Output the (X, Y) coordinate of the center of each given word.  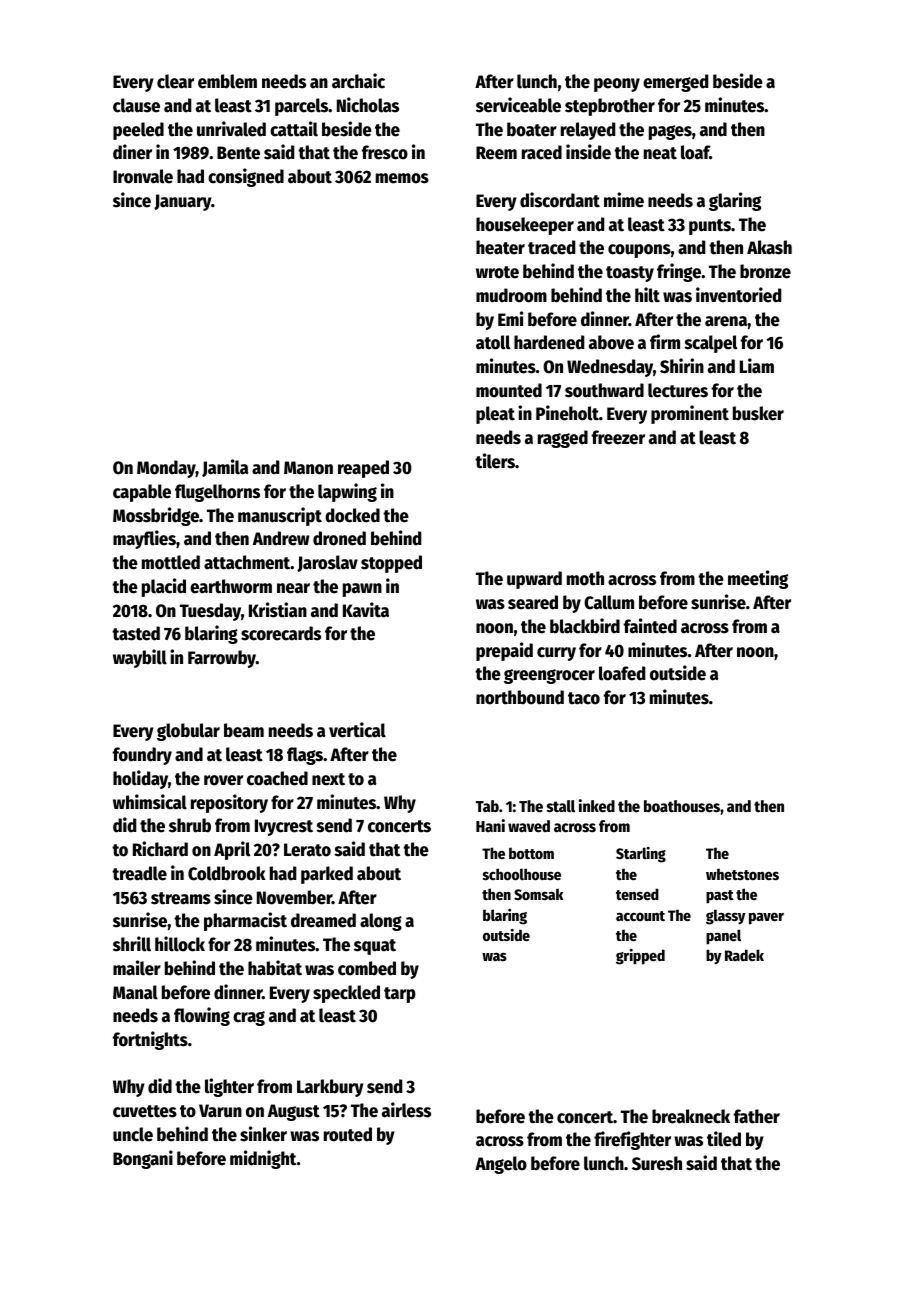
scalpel (711, 344)
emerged (675, 83)
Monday (166, 469)
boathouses (682, 806)
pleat (495, 415)
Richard (160, 849)
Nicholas (368, 105)
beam (244, 730)
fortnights (150, 1040)
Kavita (366, 610)
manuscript (280, 516)
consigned (246, 177)
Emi (510, 318)
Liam (757, 366)
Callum (609, 602)
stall (561, 806)
